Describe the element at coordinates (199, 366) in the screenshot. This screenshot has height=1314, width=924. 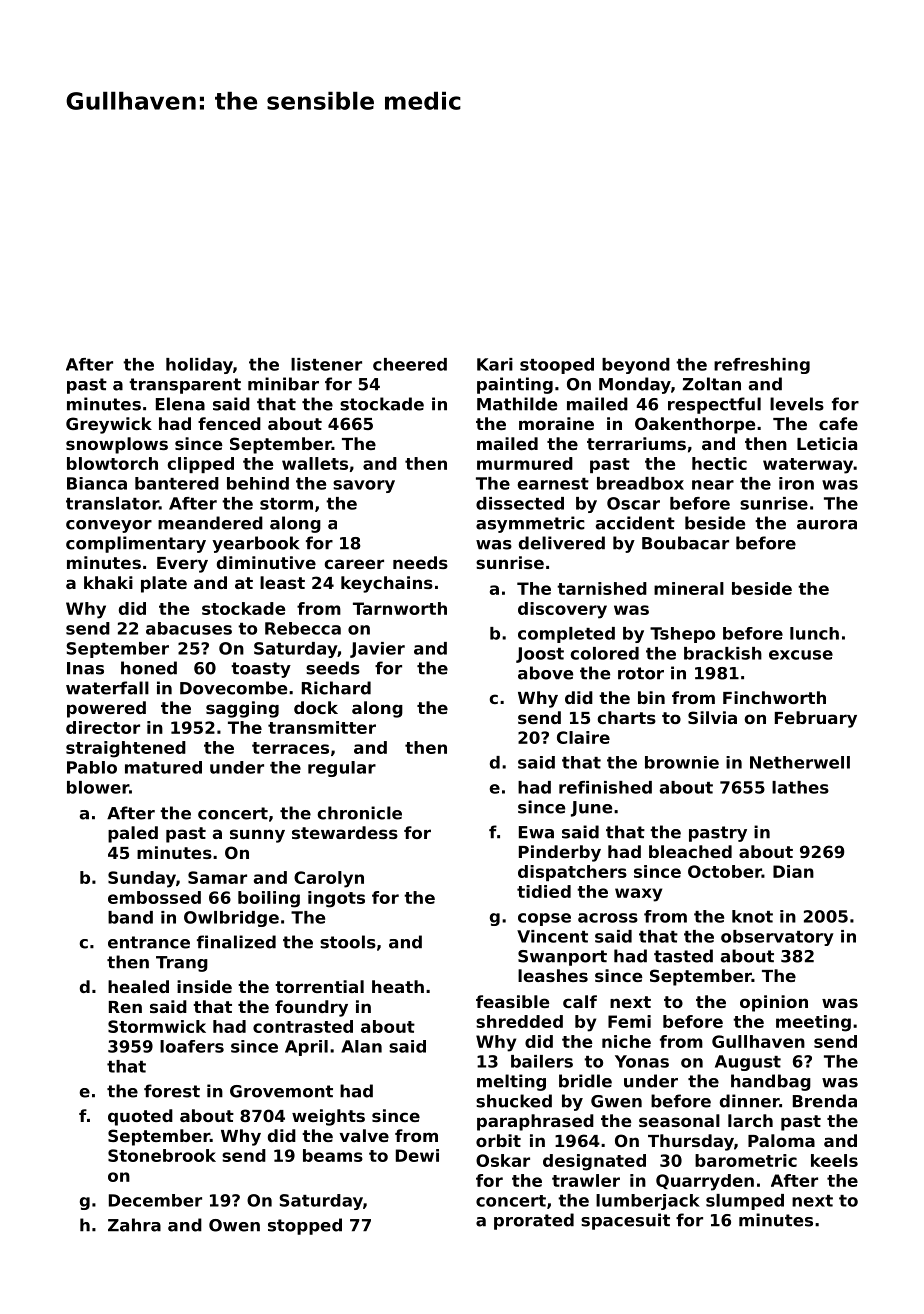
I see `holiday` at that location.
